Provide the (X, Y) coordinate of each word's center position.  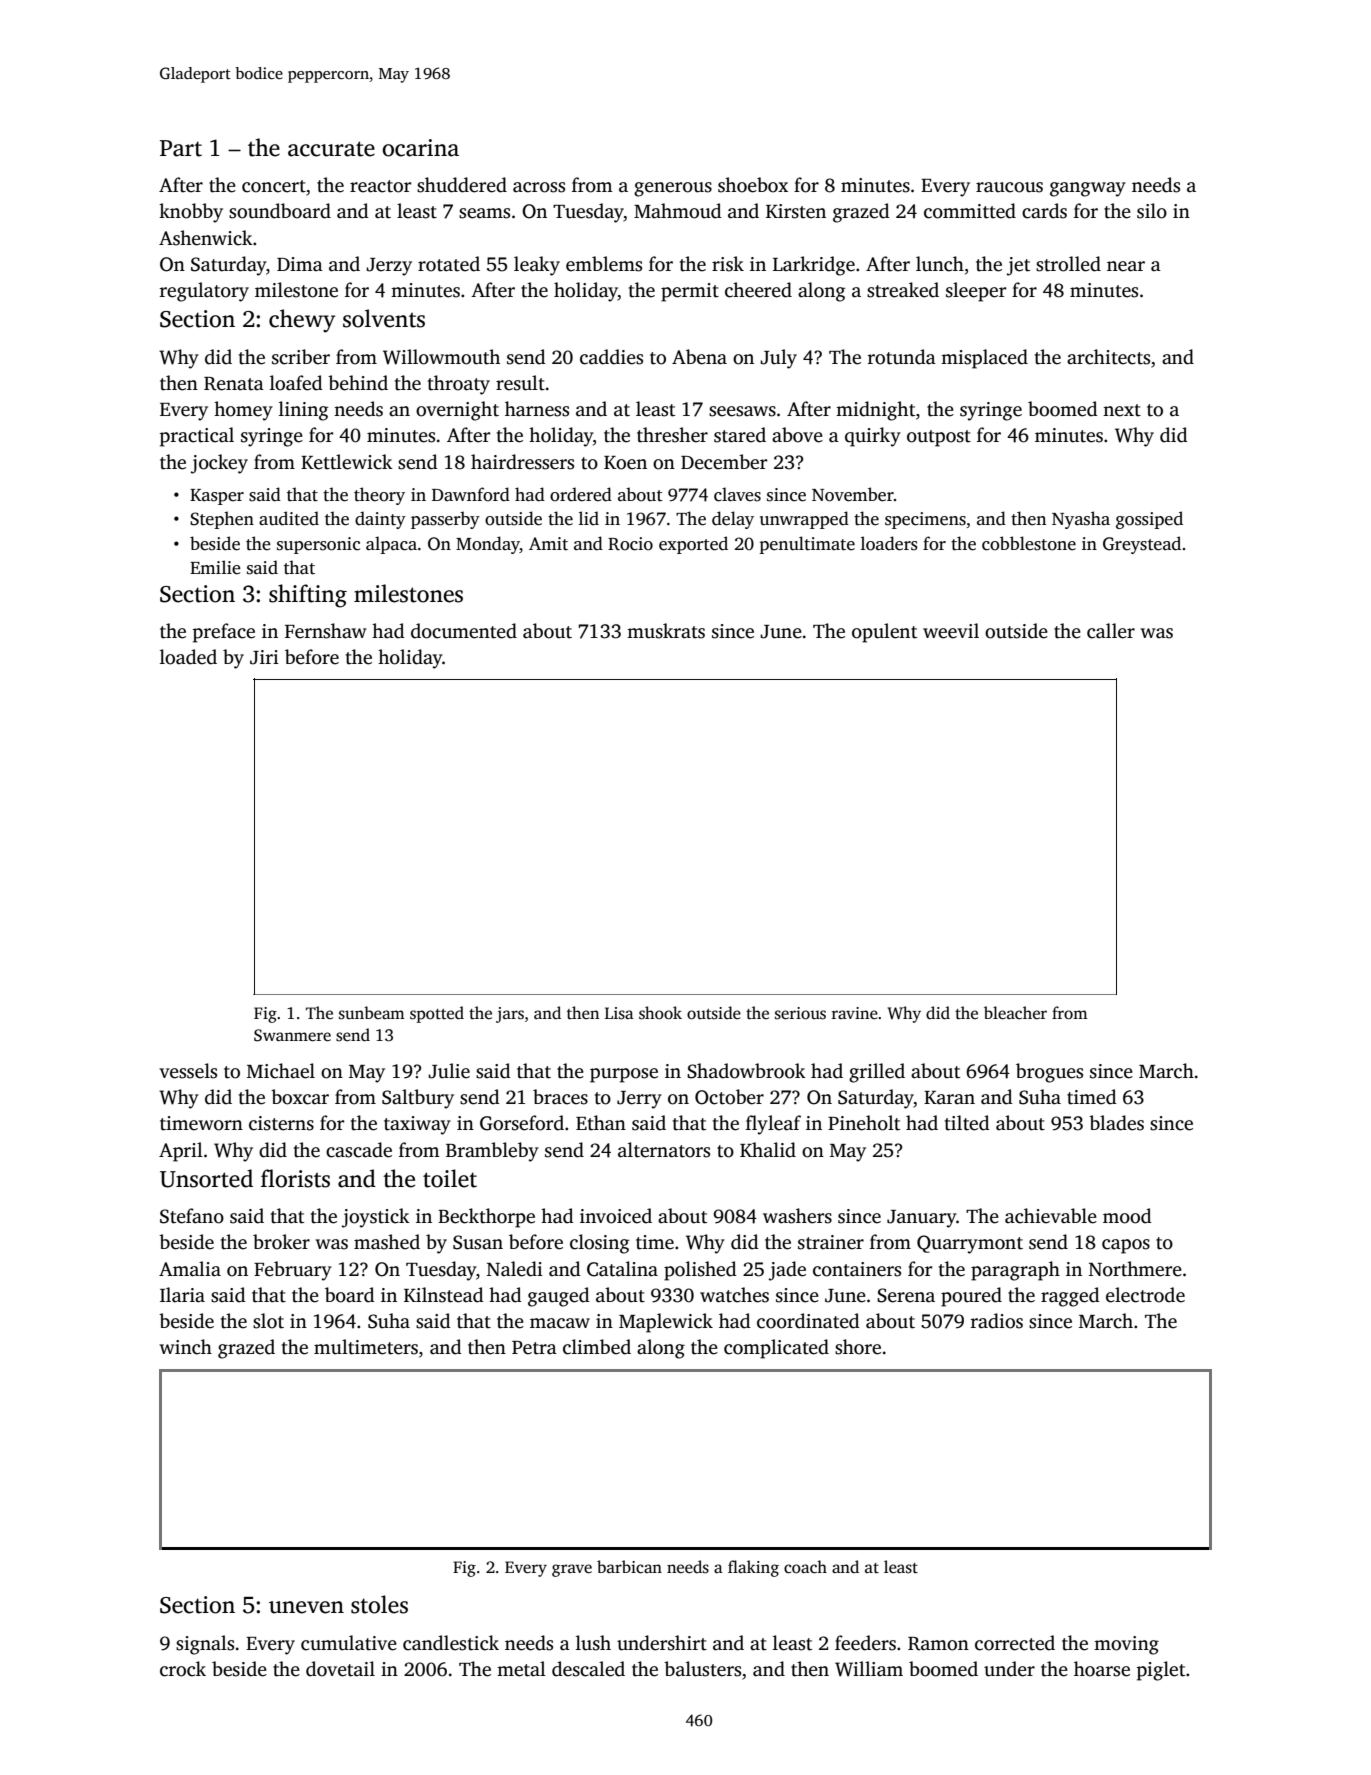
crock (183, 1669)
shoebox (753, 185)
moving (1126, 1645)
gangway (1088, 189)
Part (181, 148)
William (869, 1669)
